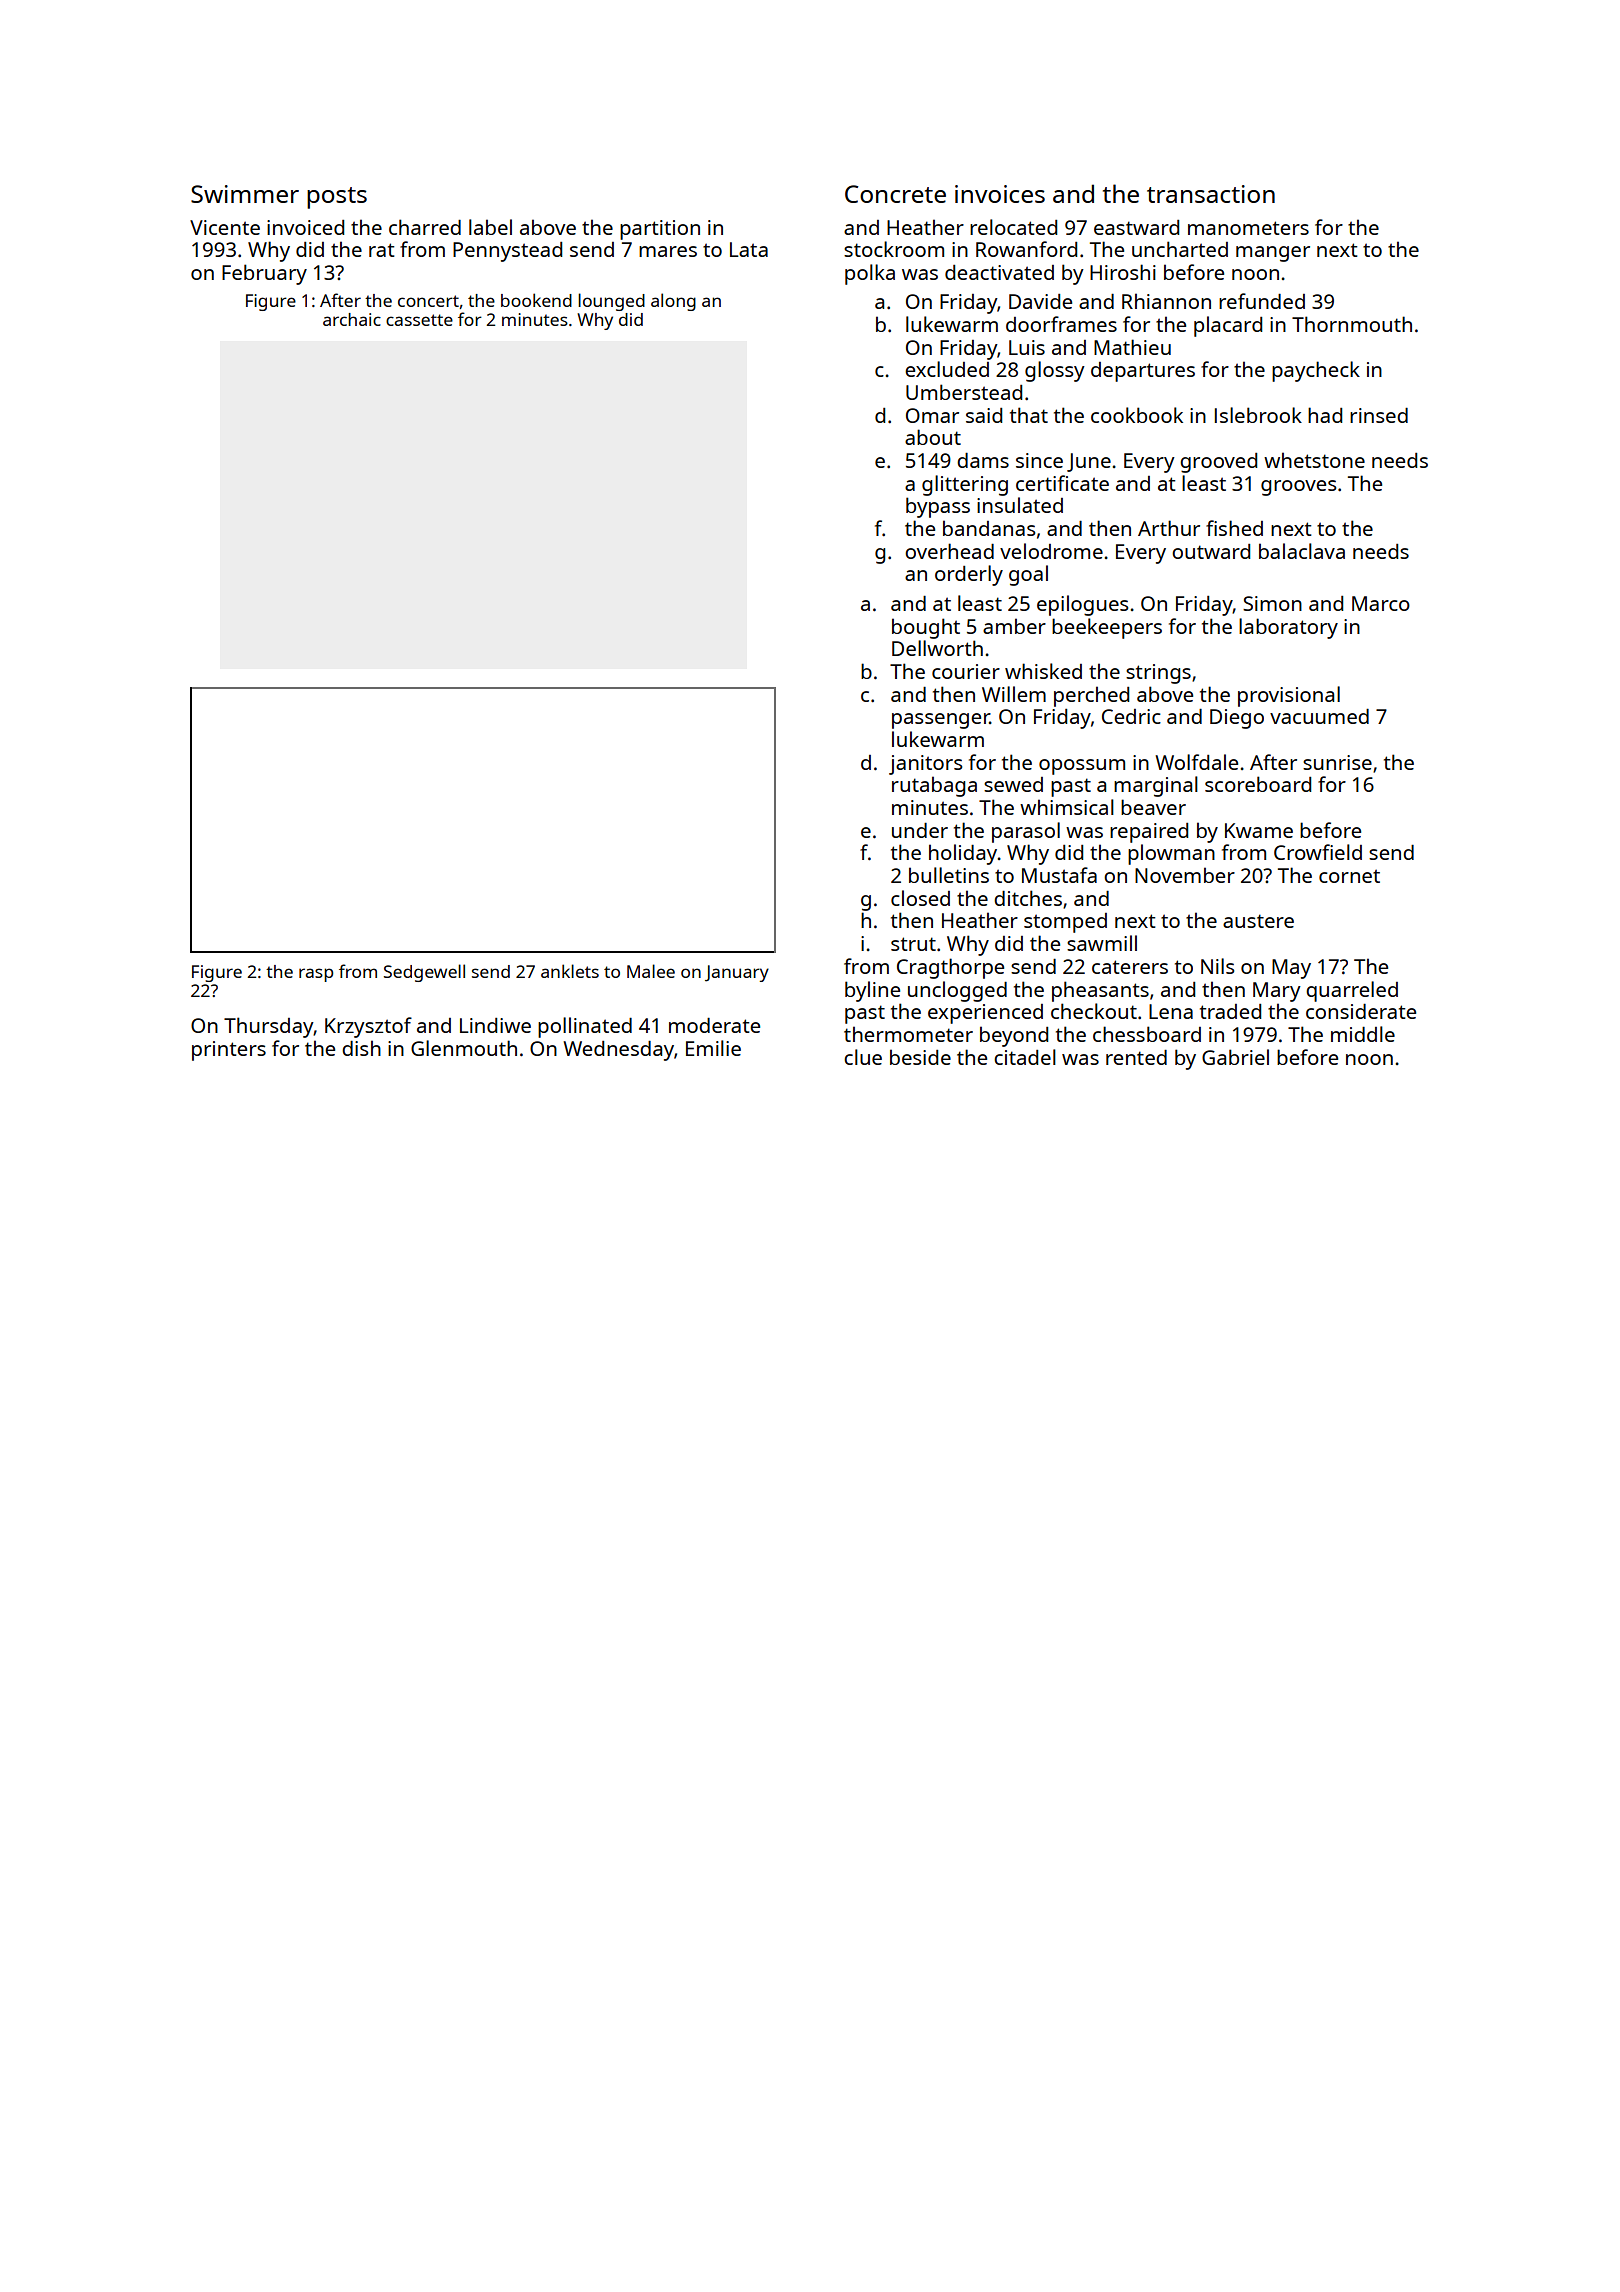  What do you see at coordinates (337, 198) in the document?
I see `posts` at bounding box center [337, 198].
